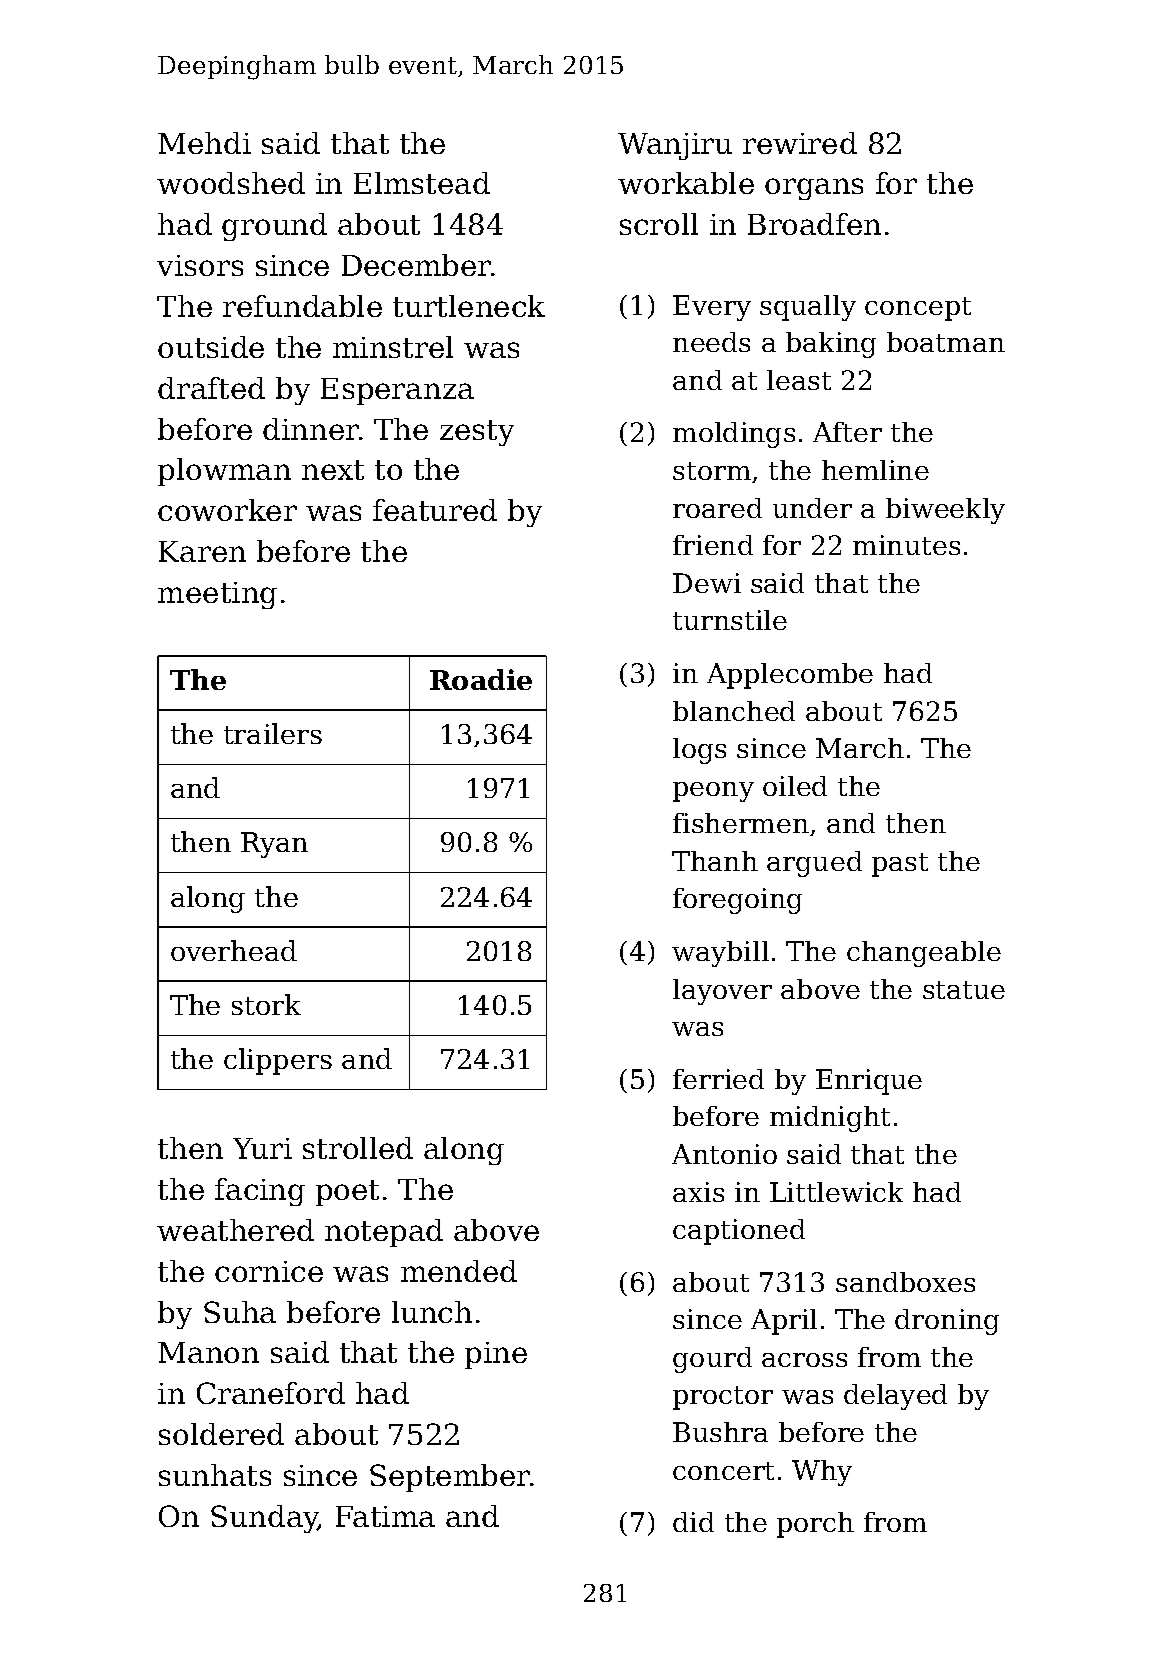 This screenshot has height=1654, width=1165. What do you see at coordinates (264, 1519) in the screenshot?
I see `Sunday` at bounding box center [264, 1519].
